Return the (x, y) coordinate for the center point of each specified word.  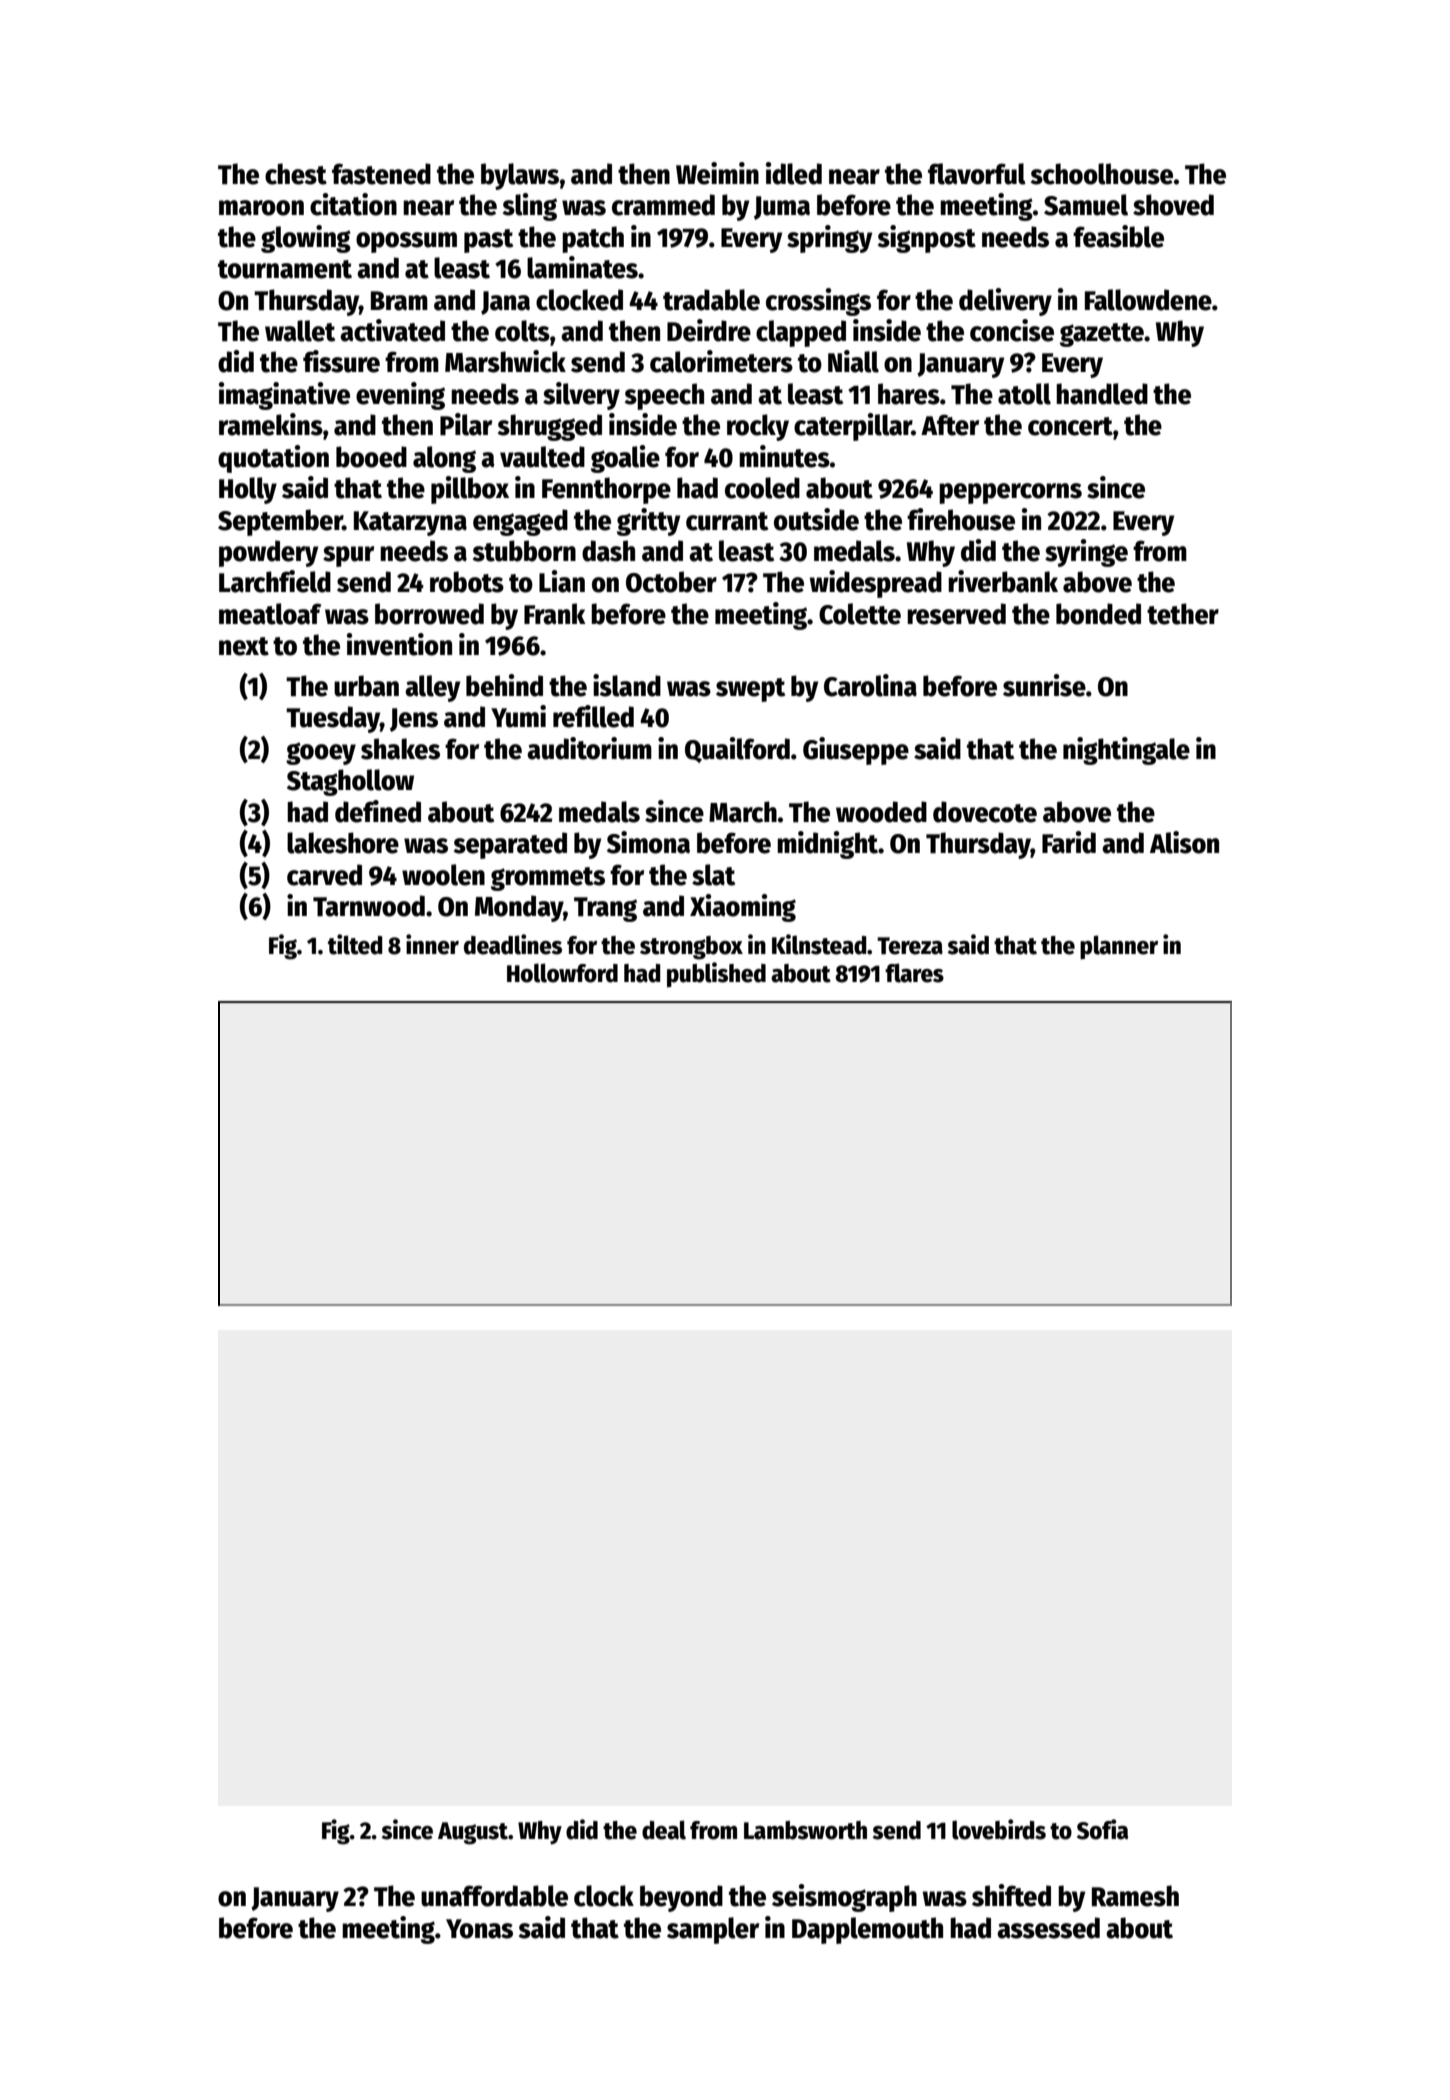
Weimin (717, 173)
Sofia (1102, 1829)
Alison (1184, 842)
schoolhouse (1102, 174)
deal (664, 1830)
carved (324, 875)
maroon (261, 208)
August (473, 1833)
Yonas (479, 1929)
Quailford (737, 750)
